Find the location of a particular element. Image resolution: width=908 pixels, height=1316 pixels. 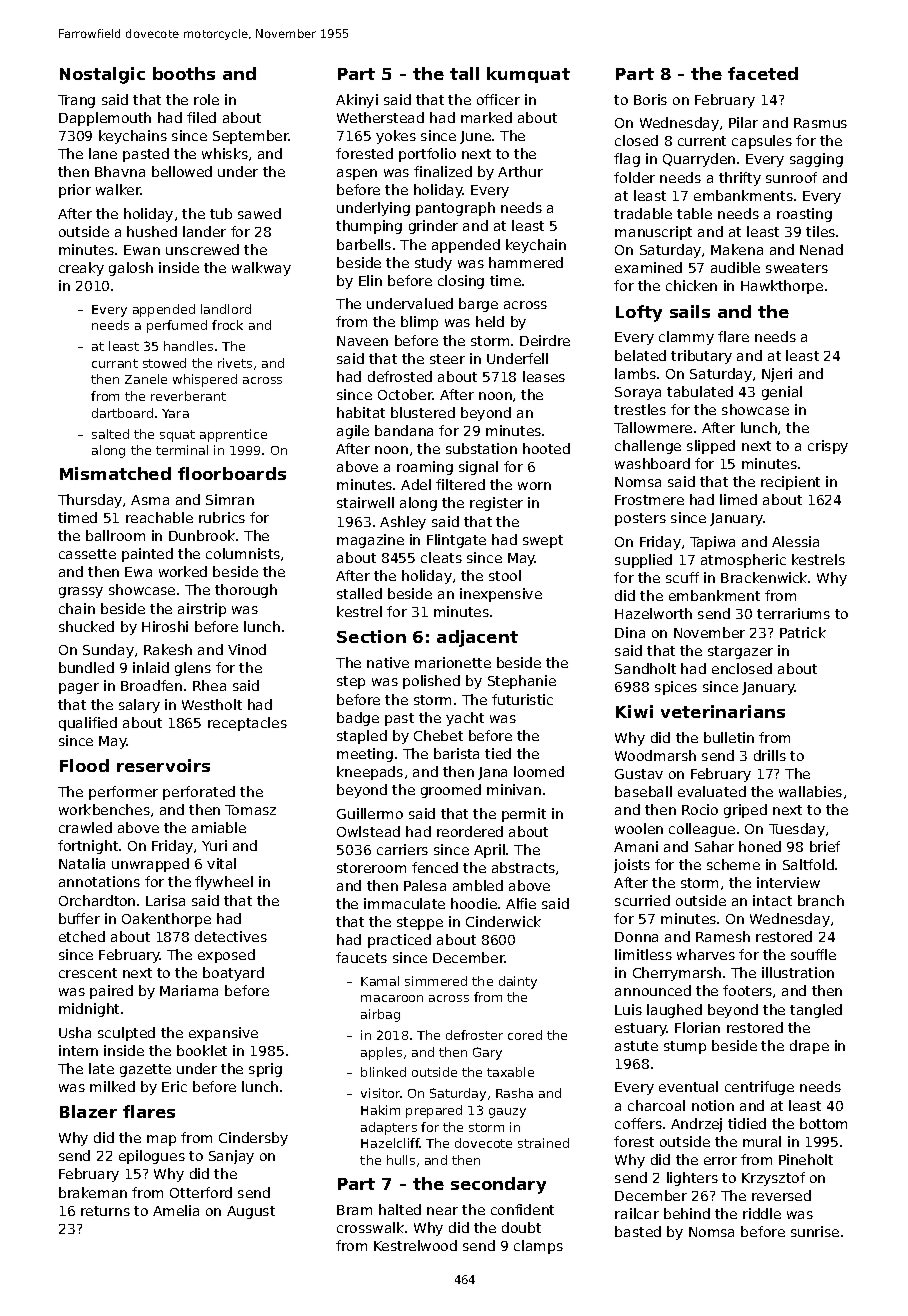

Boris is located at coordinates (650, 99).
